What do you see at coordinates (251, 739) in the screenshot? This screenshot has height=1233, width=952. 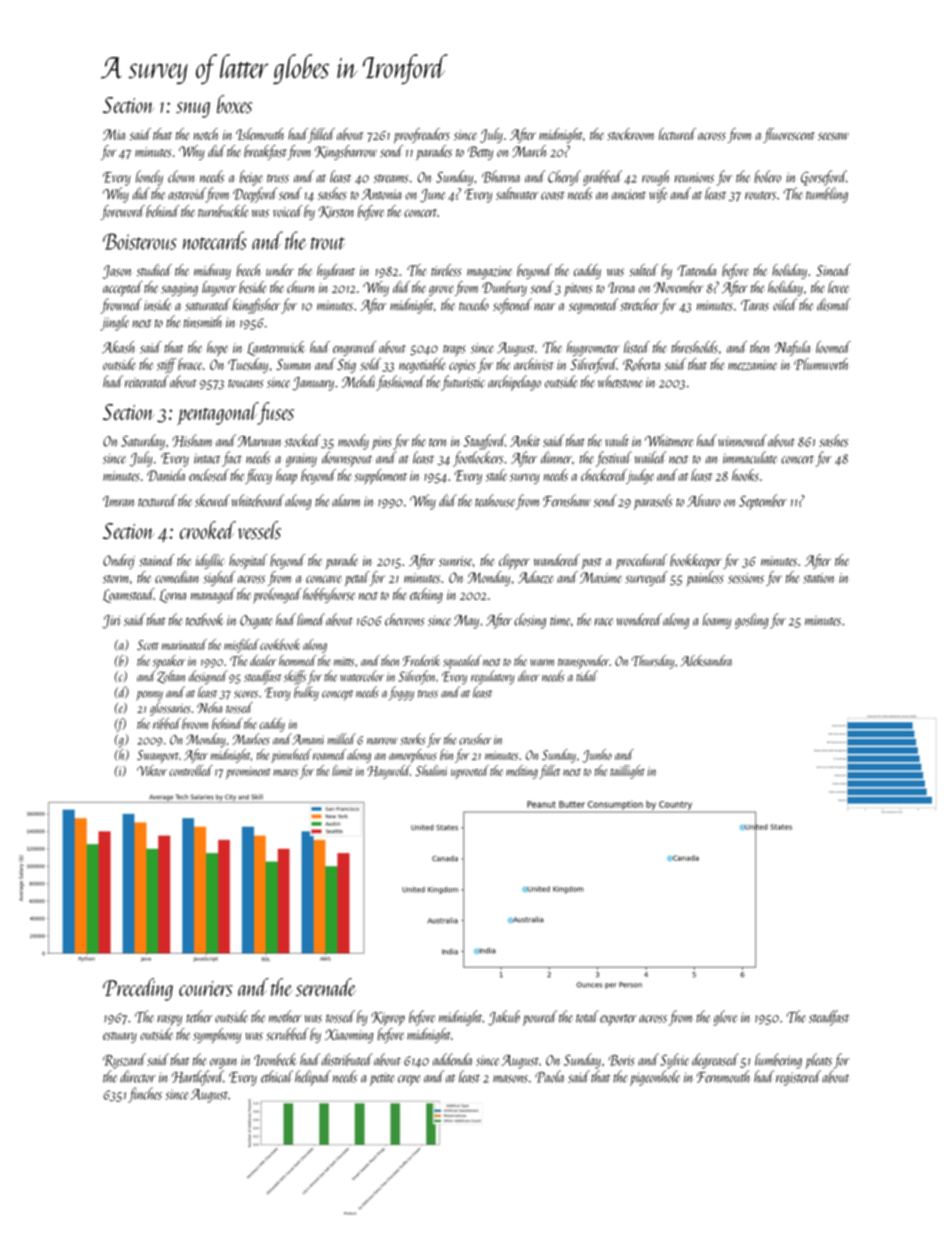 I see `Marloes` at bounding box center [251, 739].
